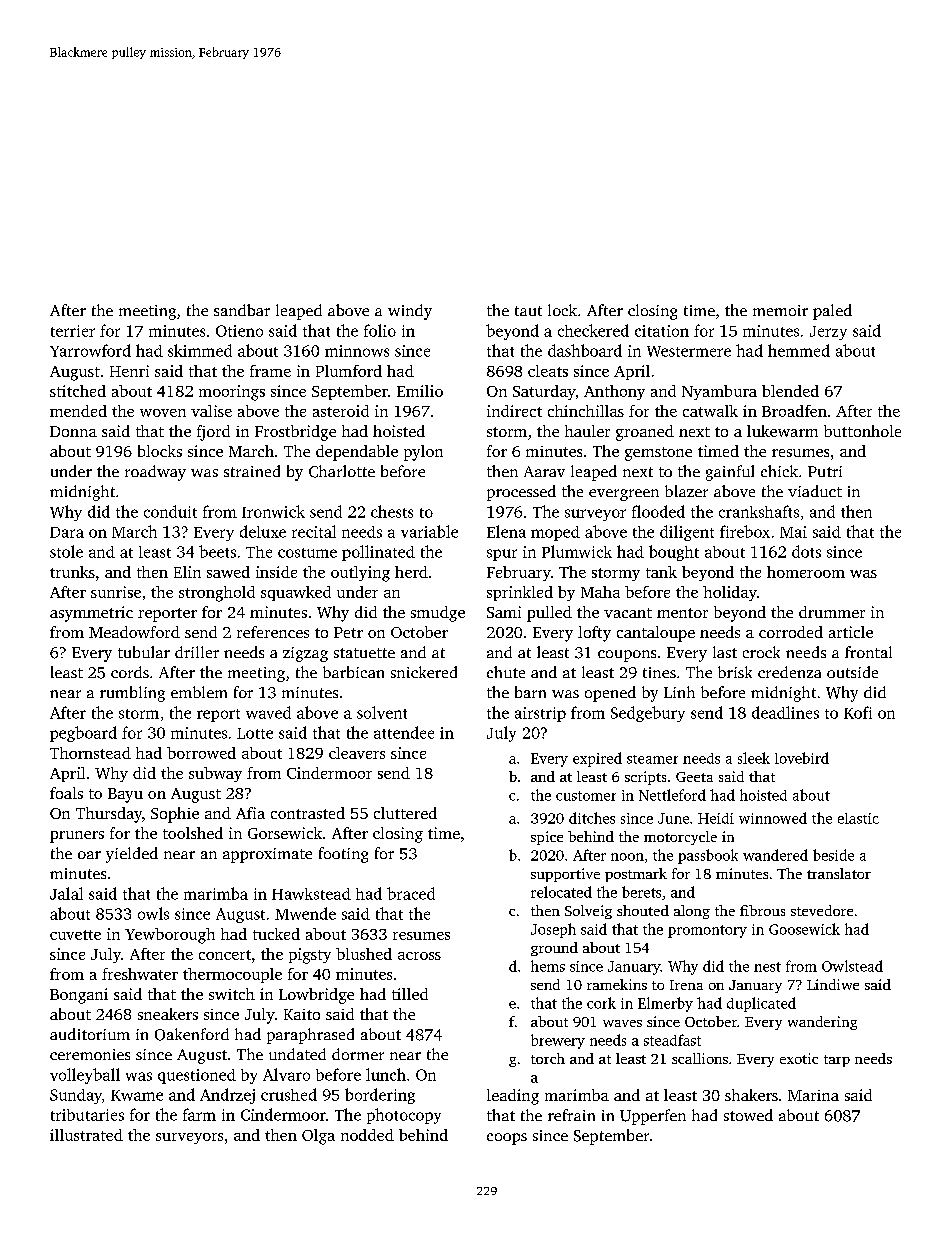  I want to click on outside, so click(852, 672).
